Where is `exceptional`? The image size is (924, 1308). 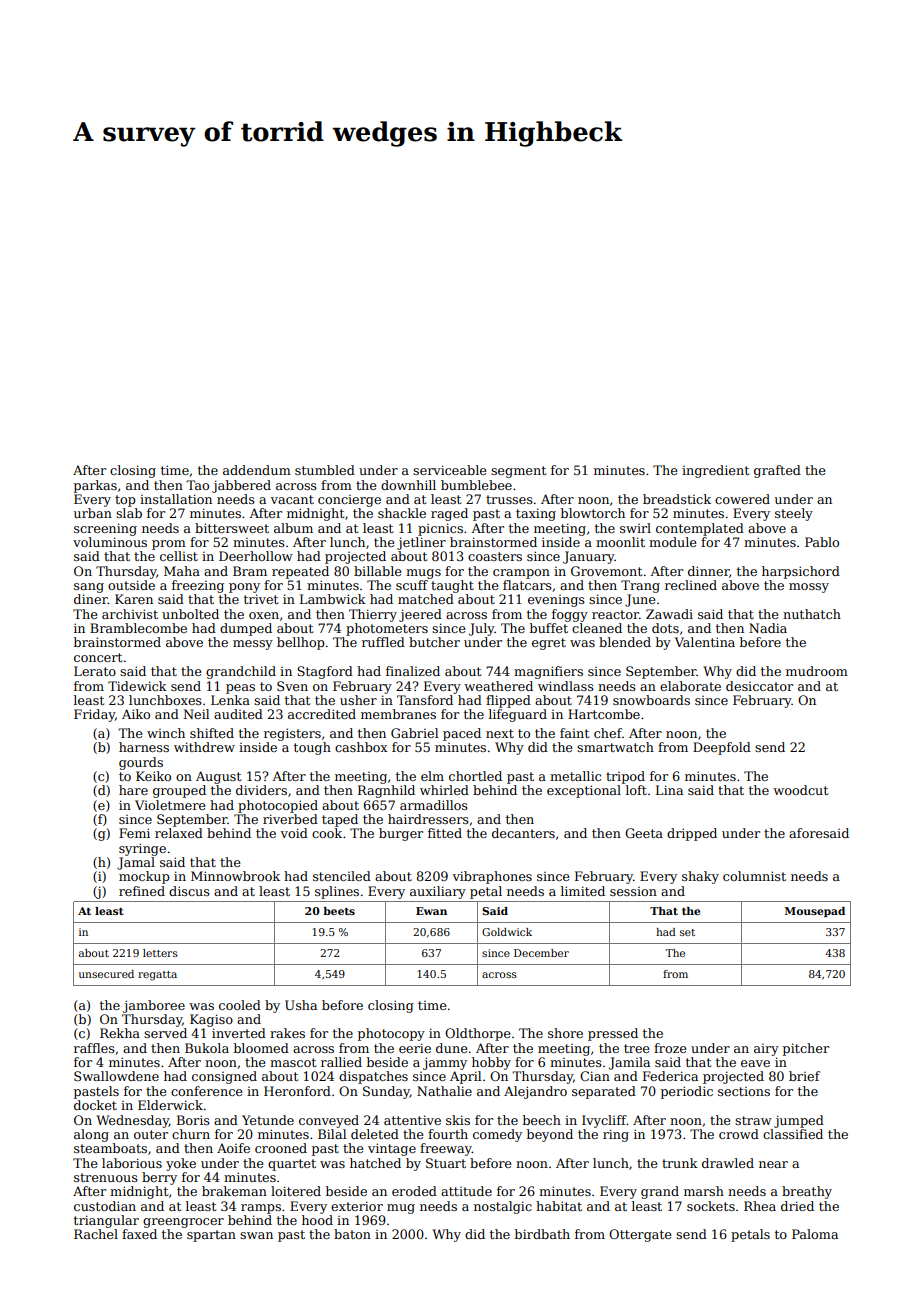
exceptional is located at coordinates (584, 791).
